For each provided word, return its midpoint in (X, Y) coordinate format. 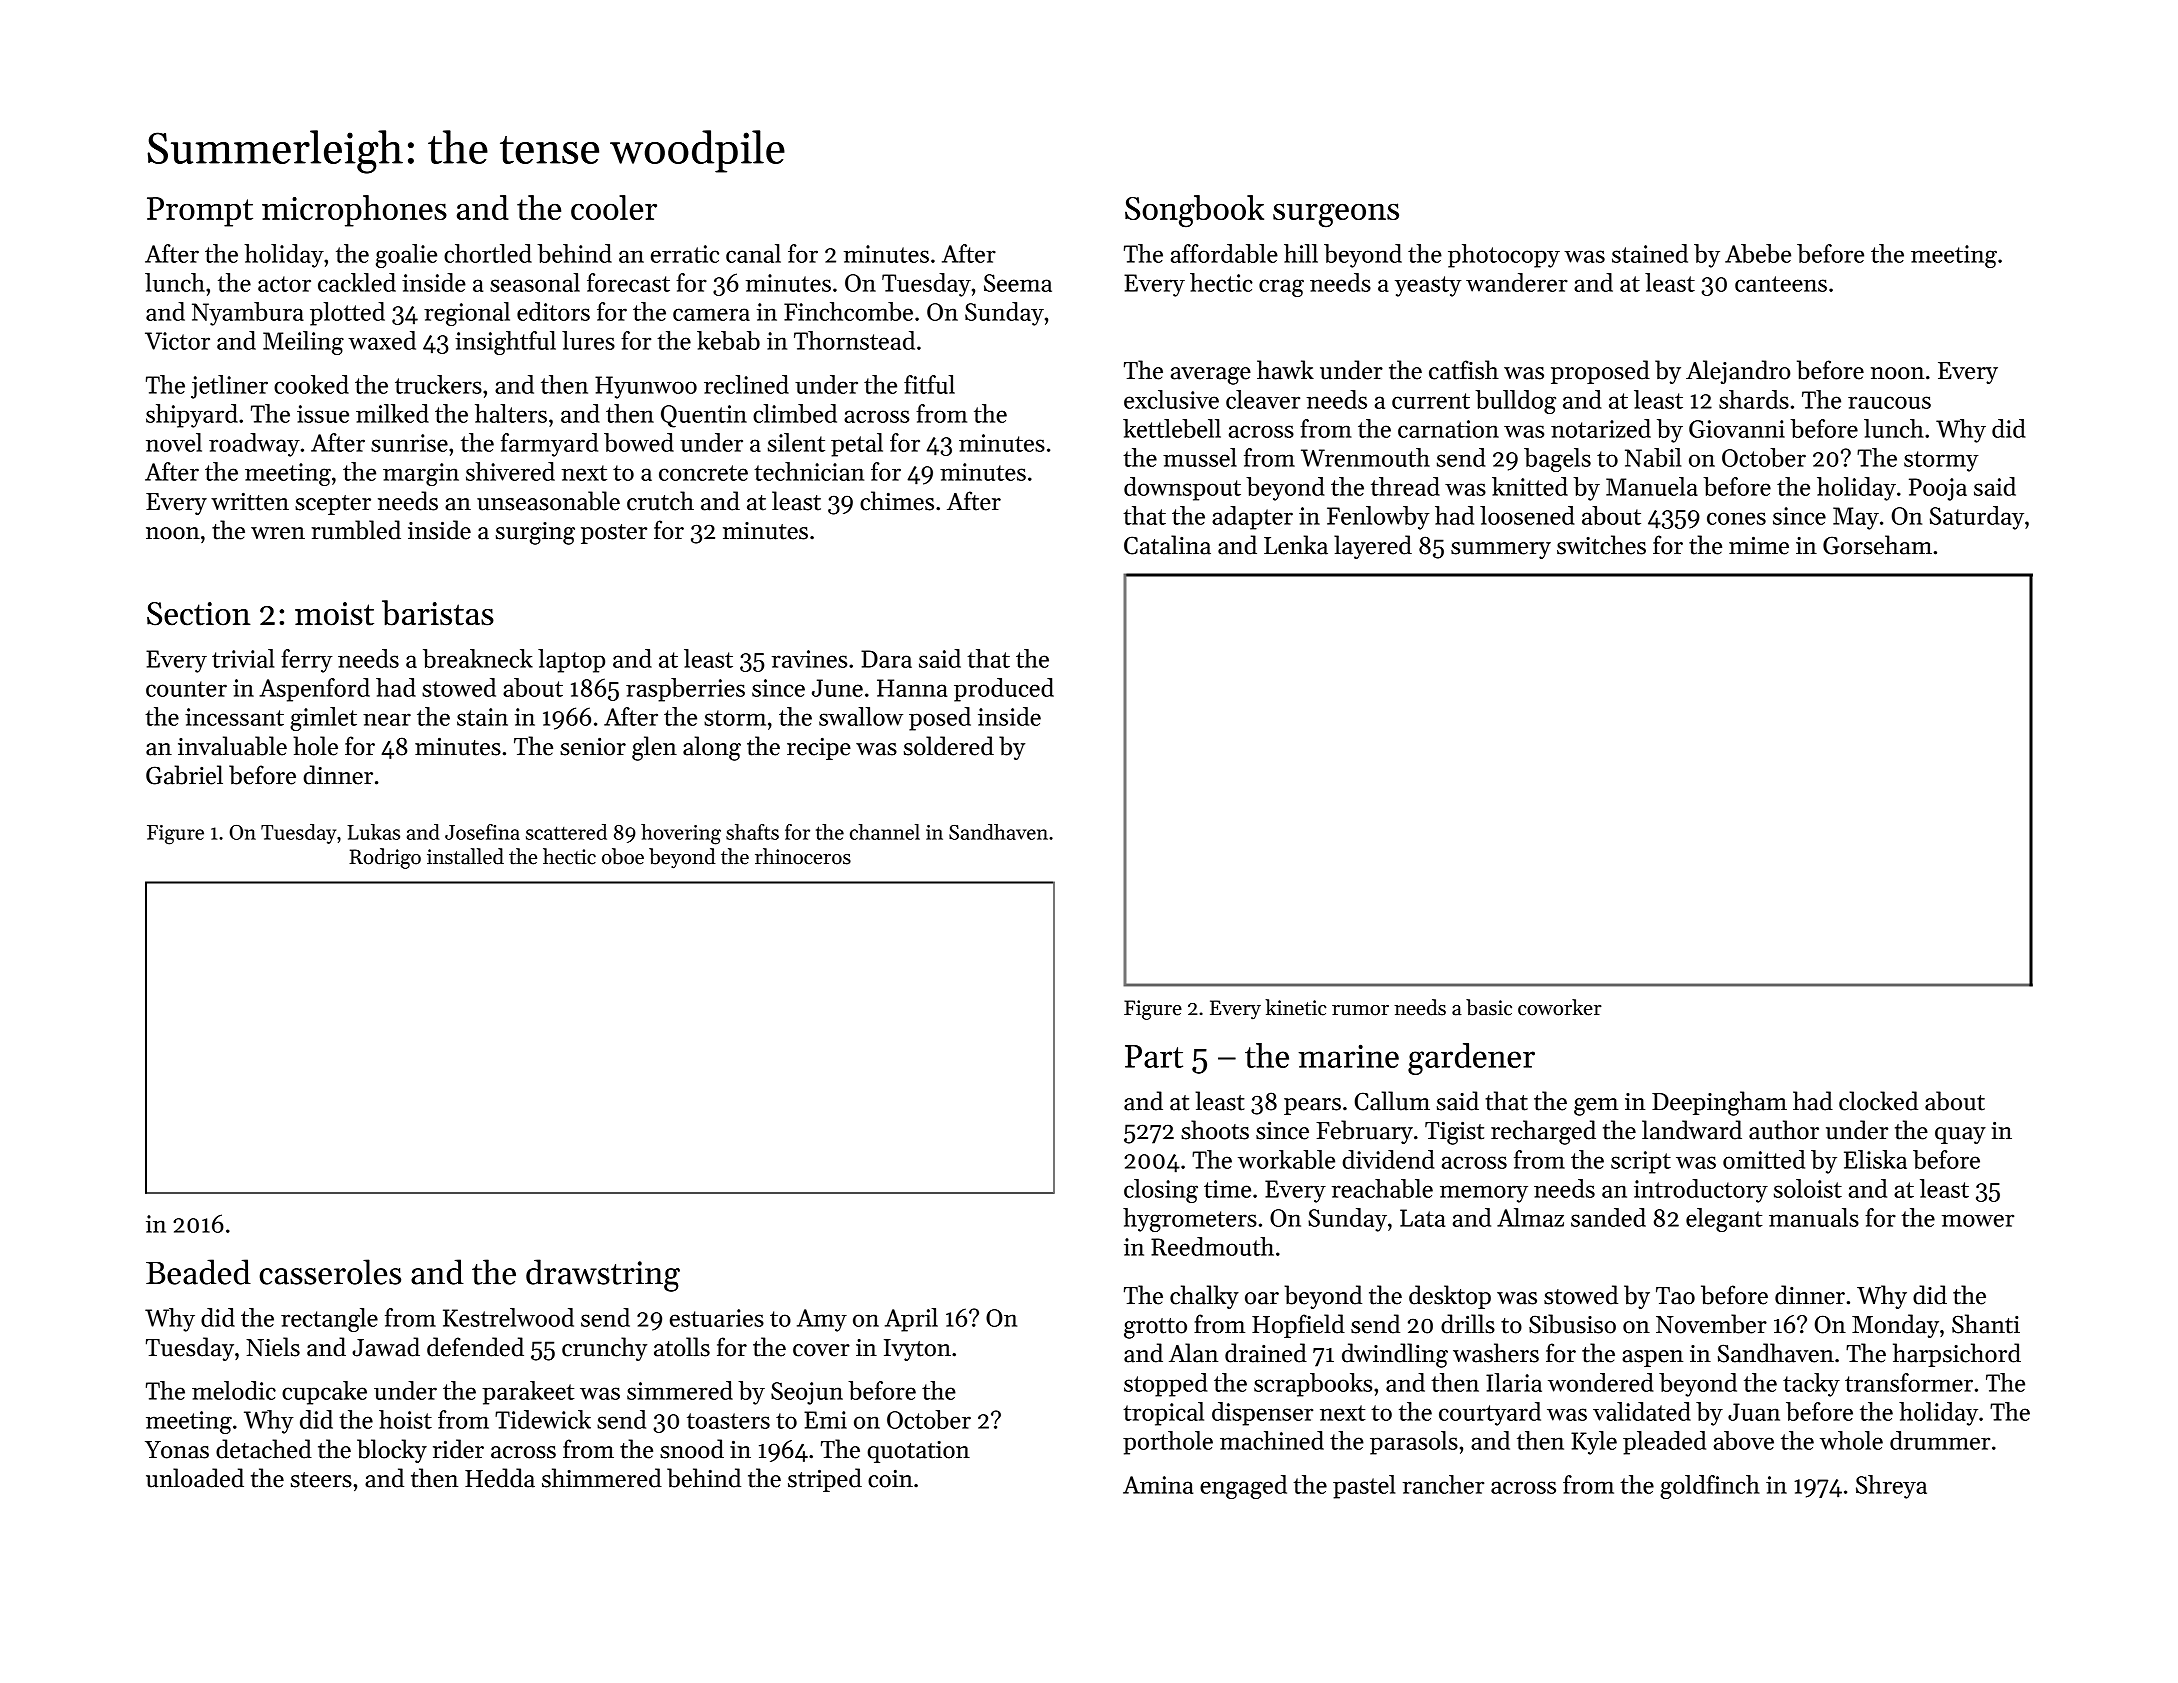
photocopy (1504, 256)
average (1211, 376)
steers (321, 1480)
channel (885, 832)
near (387, 719)
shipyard (192, 416)
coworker (1560, 1007)
